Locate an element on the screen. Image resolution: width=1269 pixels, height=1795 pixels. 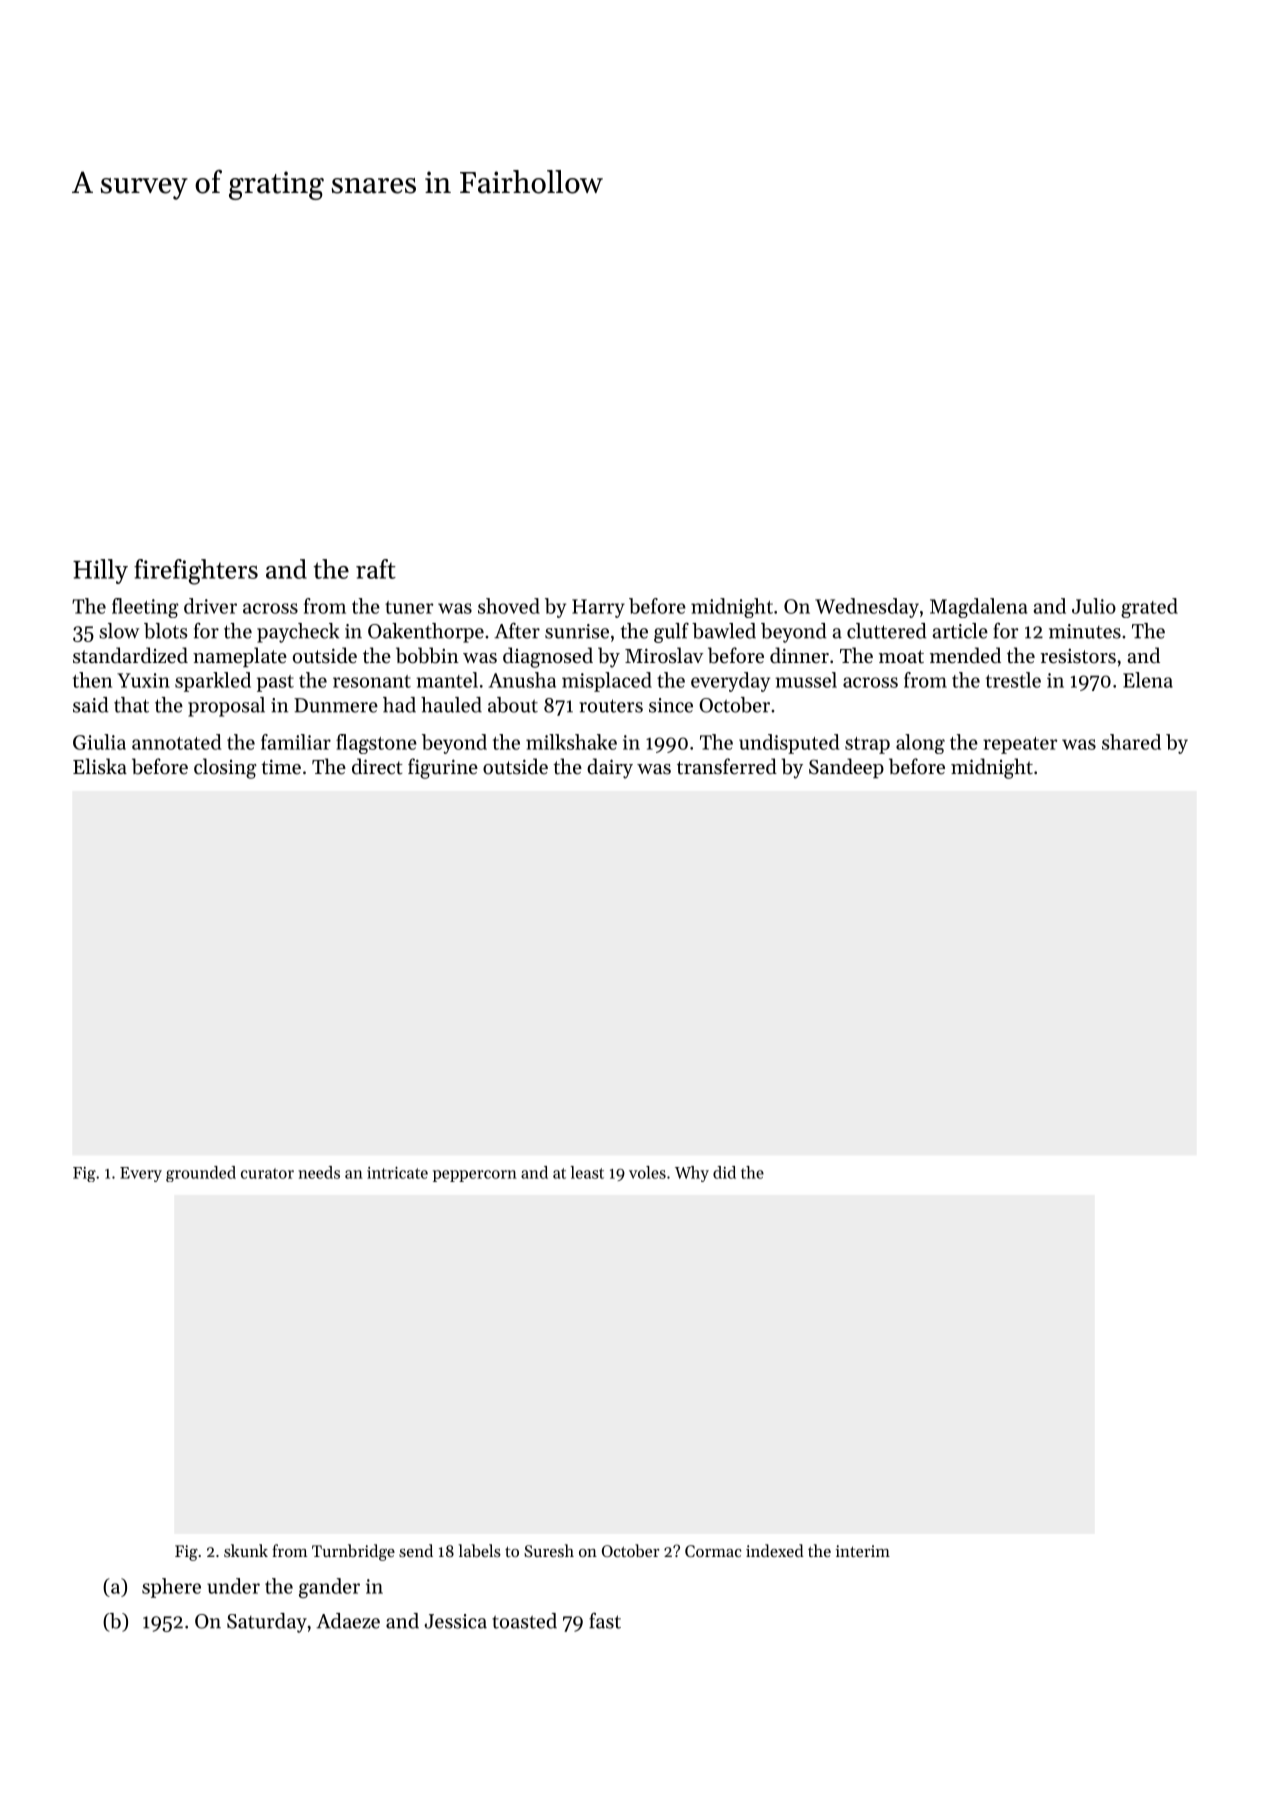
trestle is located at coordinates (1013, 680).
